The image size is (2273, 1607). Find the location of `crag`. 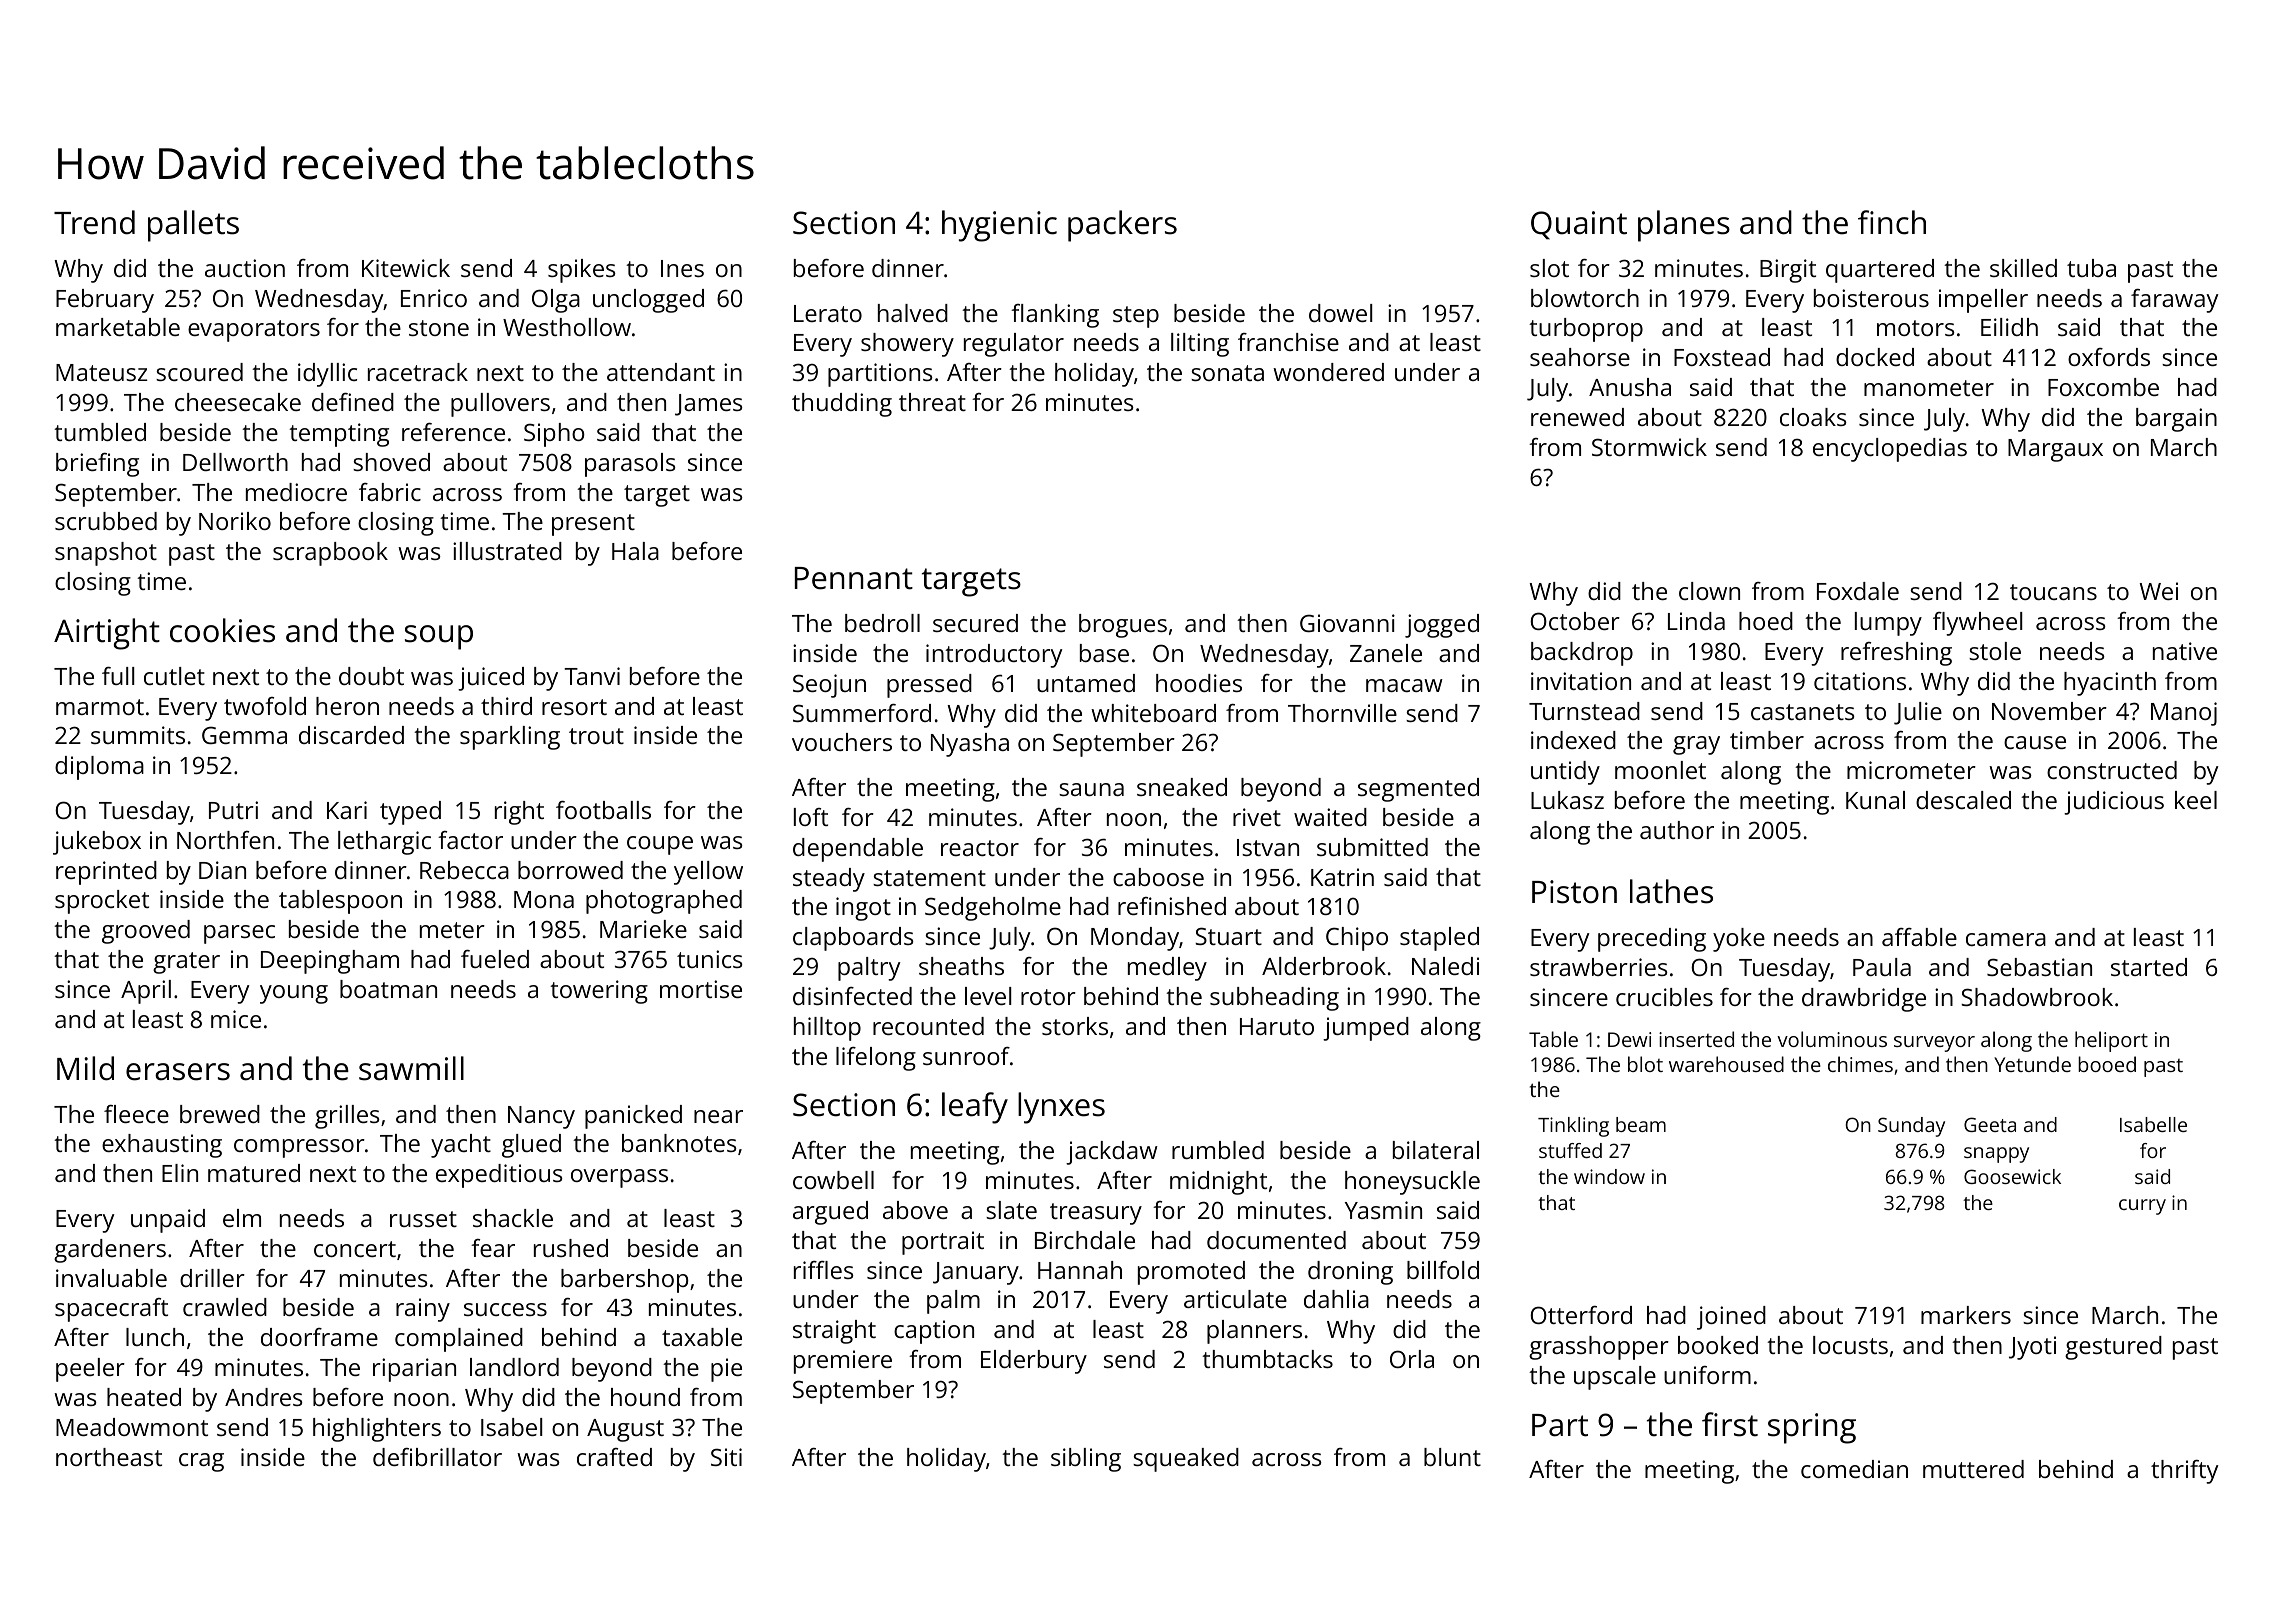

crag is located at coordinates (201, 1462).
